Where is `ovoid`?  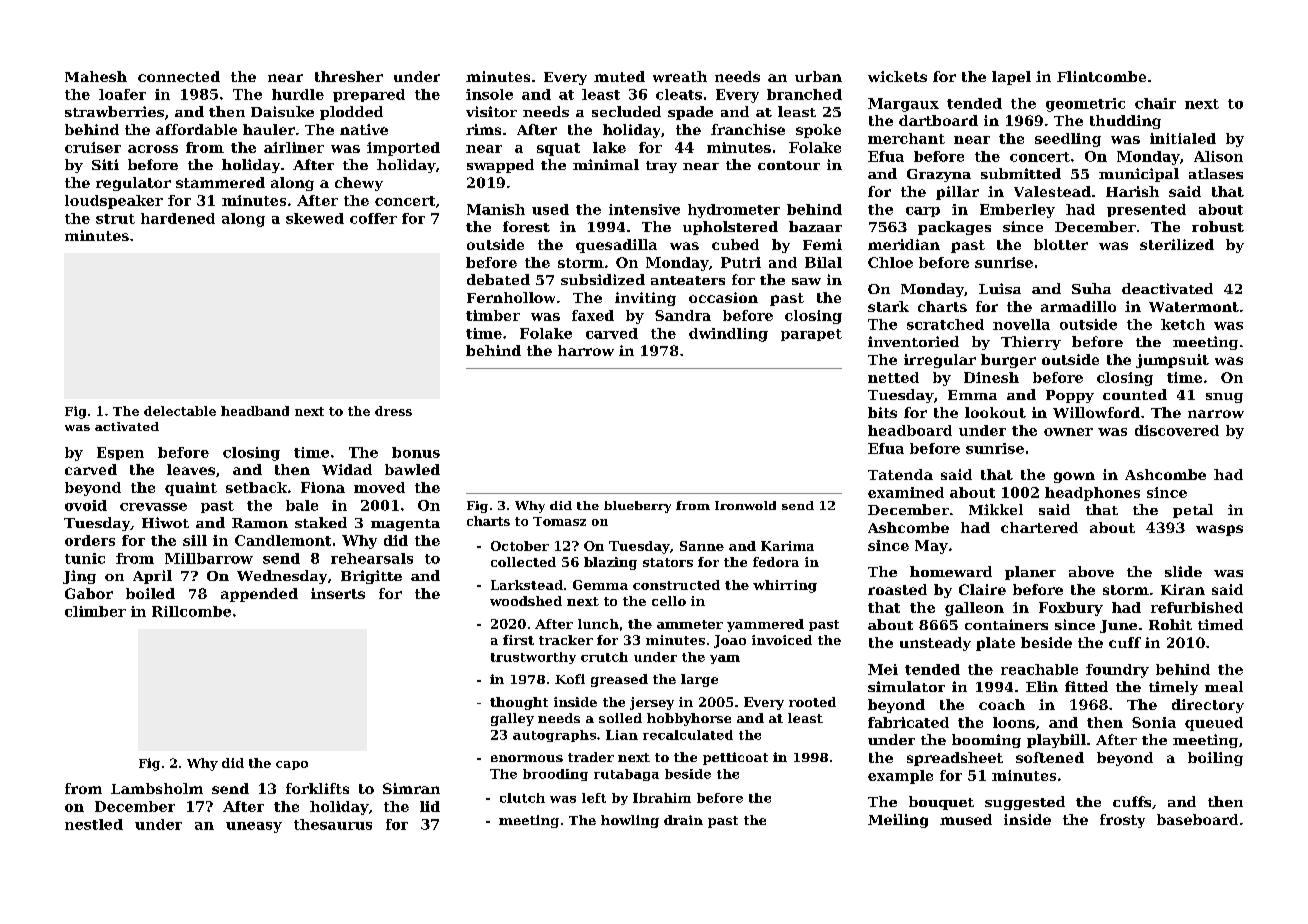 ovoid is located at coordinates (86, 505).
